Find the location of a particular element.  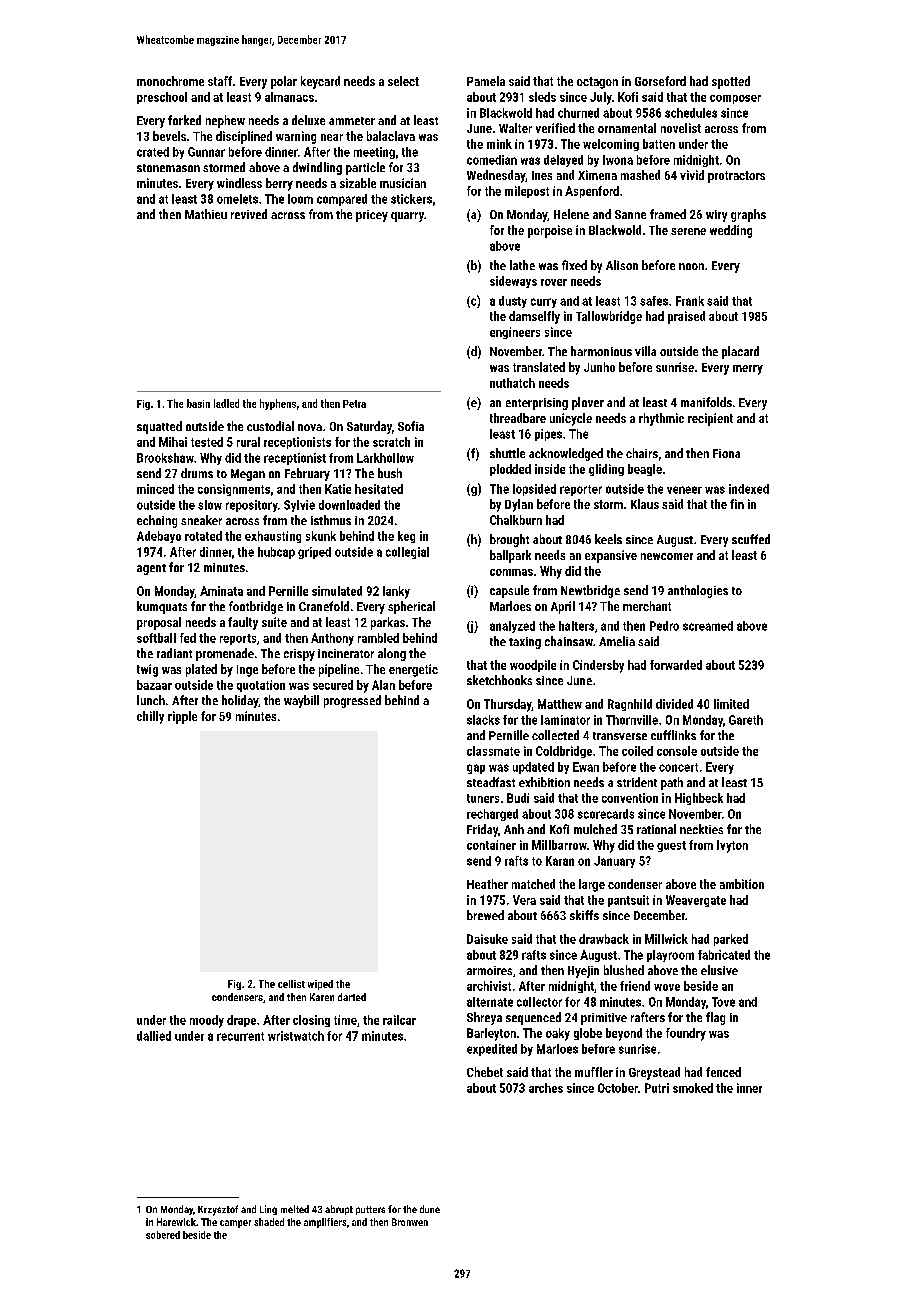

steadfast is located at coordinates (491, 782).
